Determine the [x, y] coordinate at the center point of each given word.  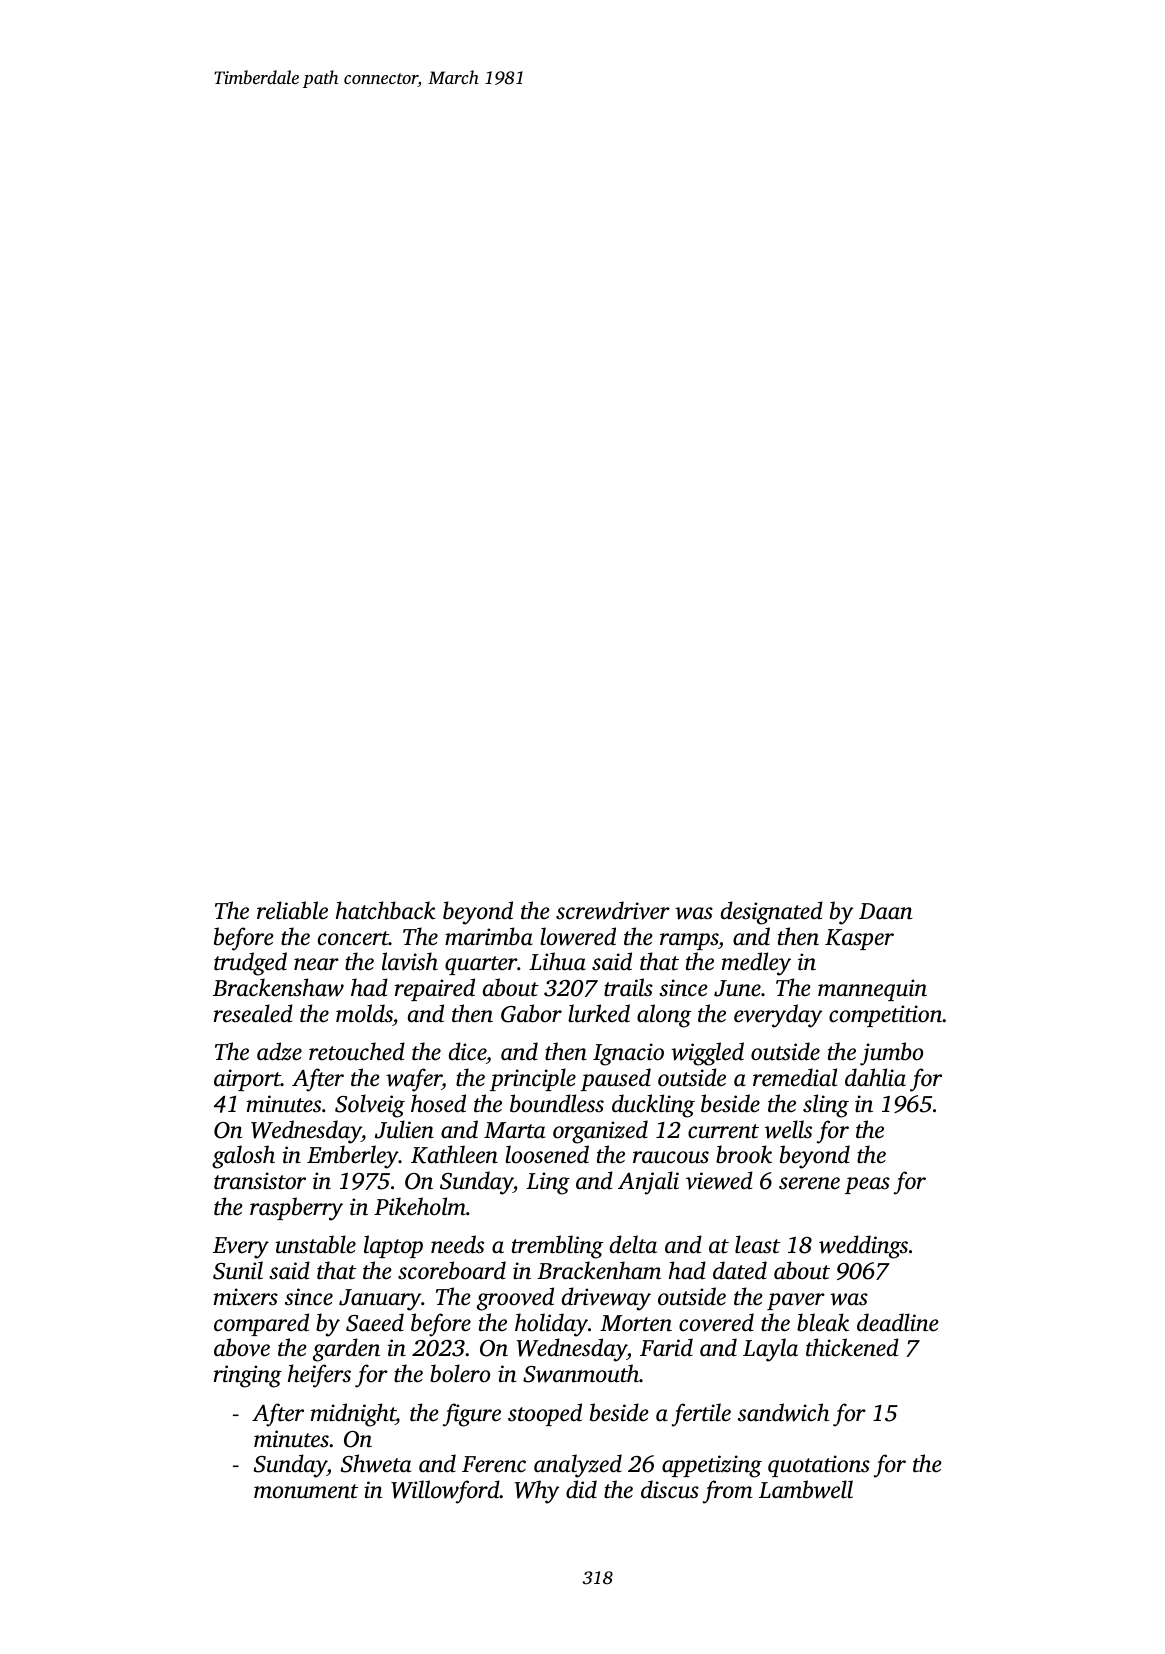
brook [744, 1154]
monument [306, 1491]
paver [796, 1301]
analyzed [578, 1466]
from [727, 1492]
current [723, 1131]
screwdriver [613, 910]
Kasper [859, 939]
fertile [701, 1415]
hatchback [386, 910]
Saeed [375, 1322]
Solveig [370, 1106]
